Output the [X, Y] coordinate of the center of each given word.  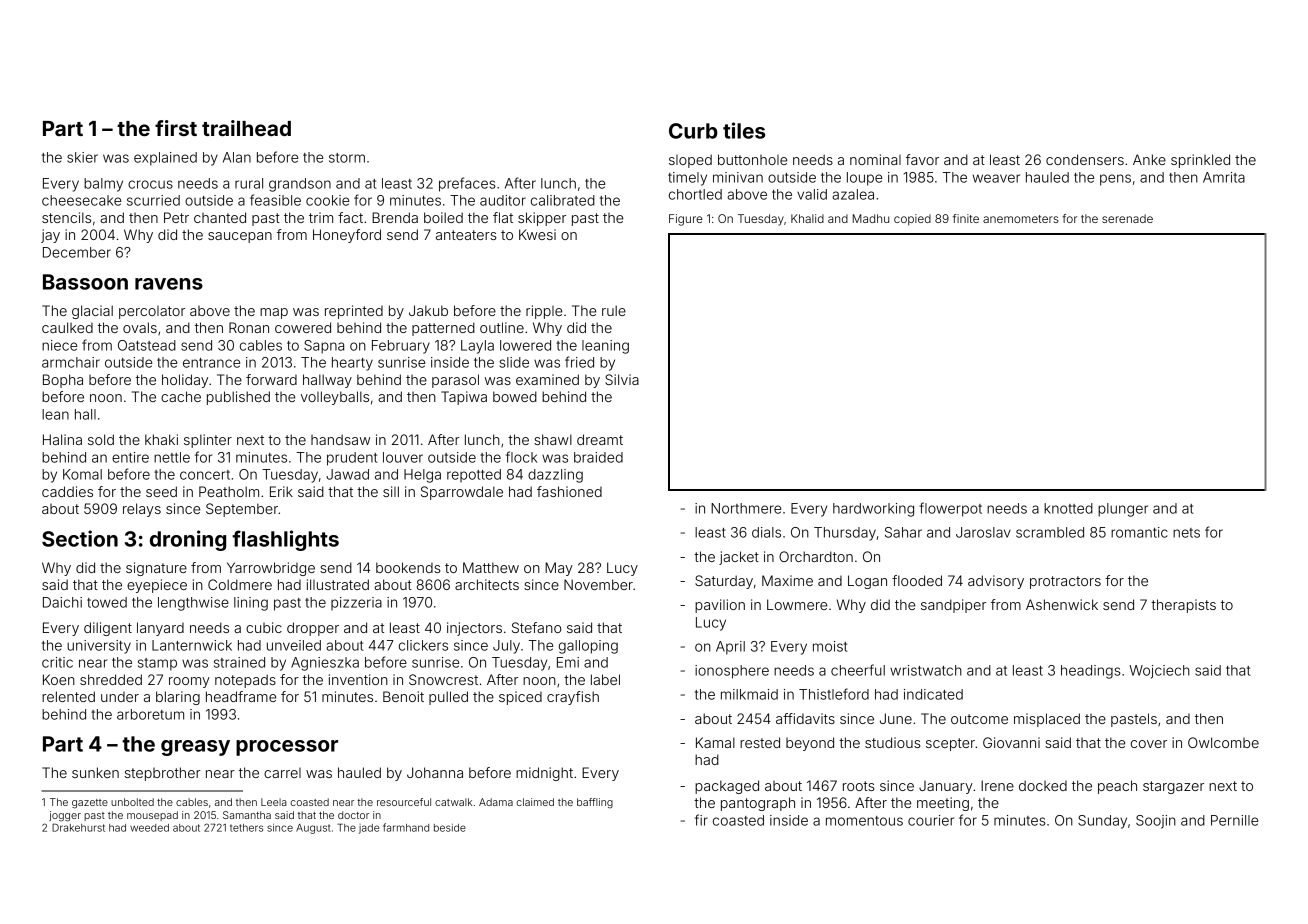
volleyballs [335, 398]
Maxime [787, 580]
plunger [1123, 510]
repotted [474, 475]
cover [1149, 744]
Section [80, 538]
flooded [917, 580]
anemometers [1021, 219]
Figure [686, 220]
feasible [275, 200]
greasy [195, 748]
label [605, 679]
